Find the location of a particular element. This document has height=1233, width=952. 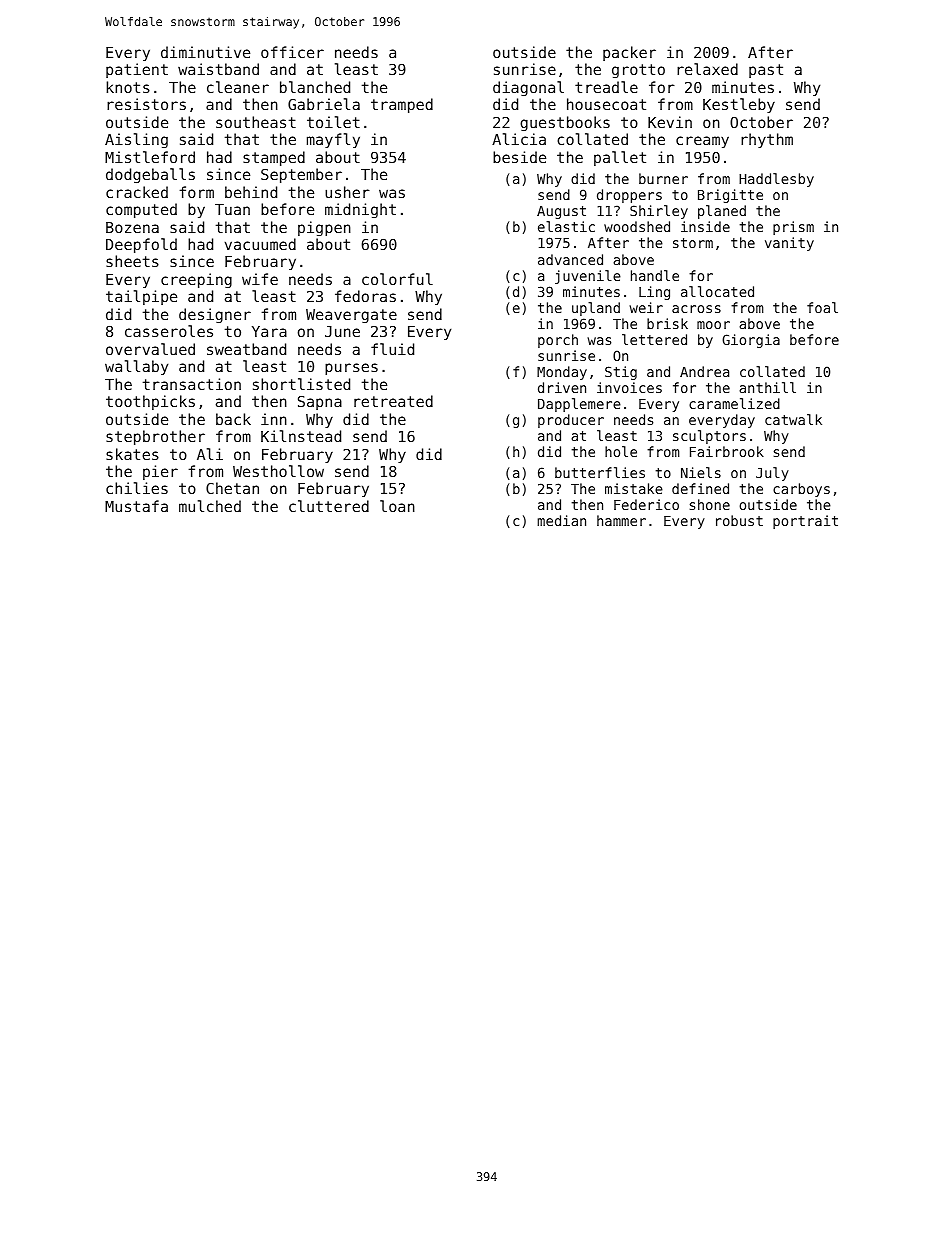

diminutive is located at coordinates (205, 52).
